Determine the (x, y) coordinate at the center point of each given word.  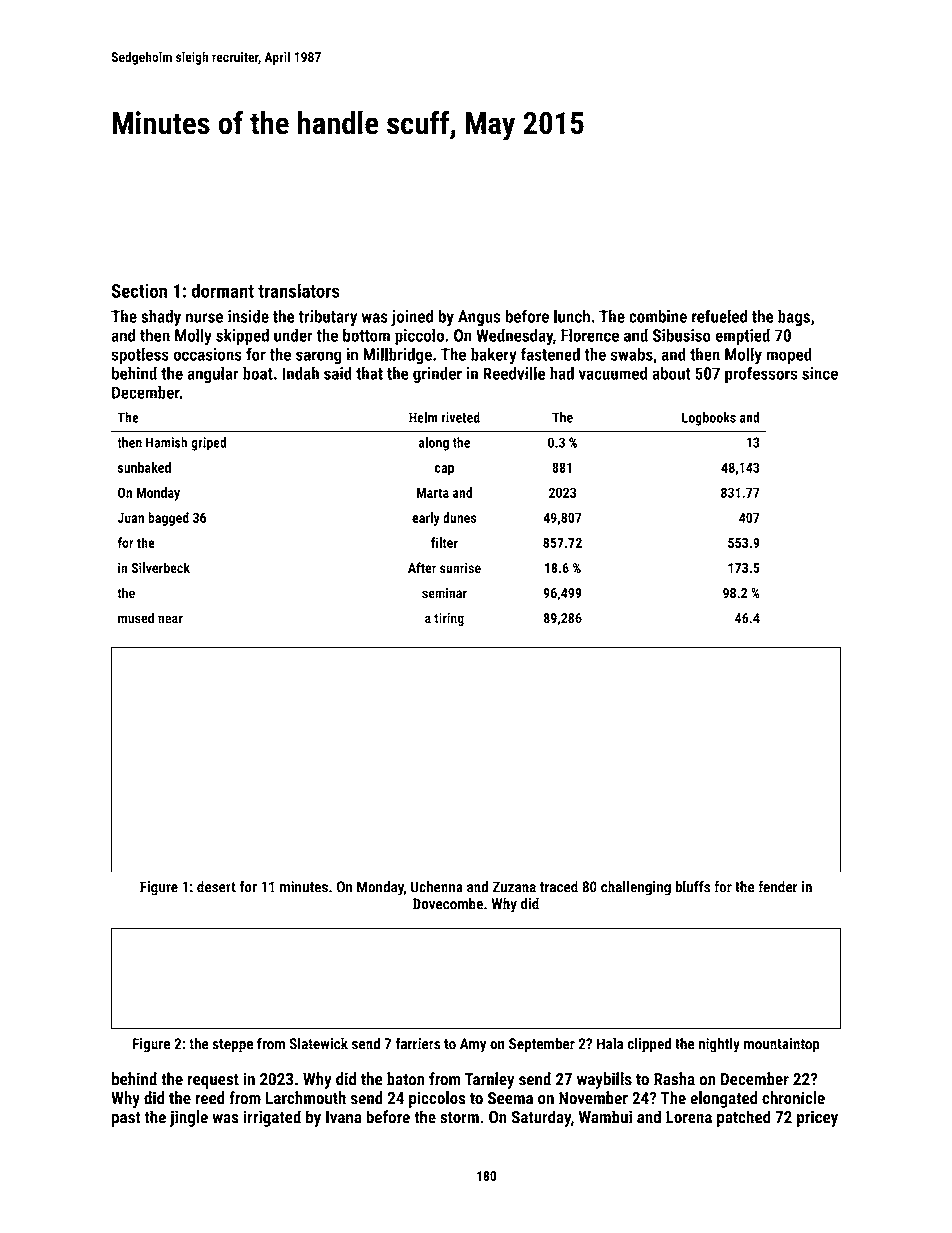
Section (139, 291)
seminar (444, 593)
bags (794, 317)
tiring (449, 619)
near (170, 619)
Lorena (689, 1117)
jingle (189, 1118)
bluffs (692, 886)
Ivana (343, 1117)
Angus (479, 318)
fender (778, 887)
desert (216, 887)
